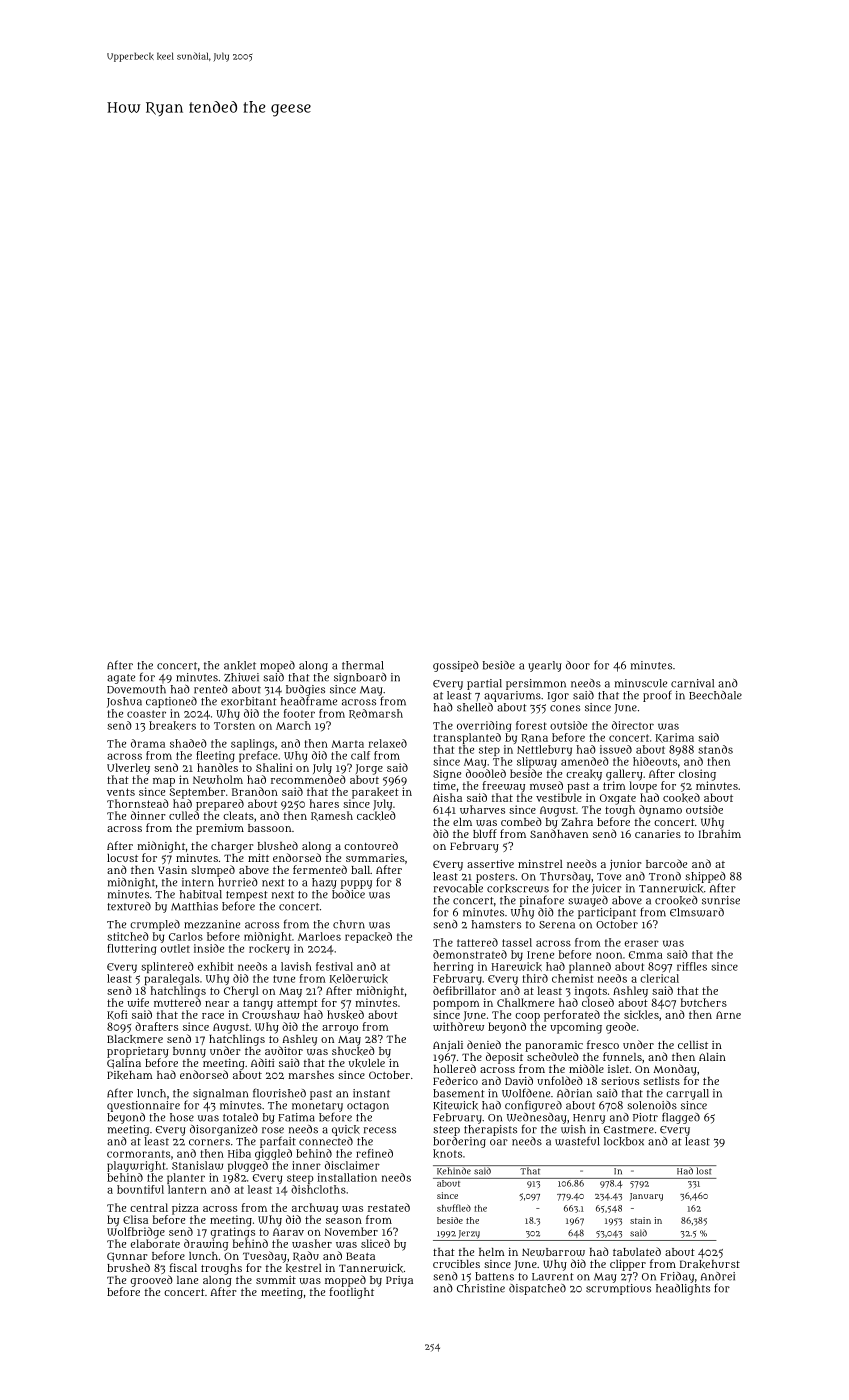 This screenshot has width=849, height=1400. Describe the element at coordinates (353, 1051) in the screenshot. I see `shucked` at that location.
